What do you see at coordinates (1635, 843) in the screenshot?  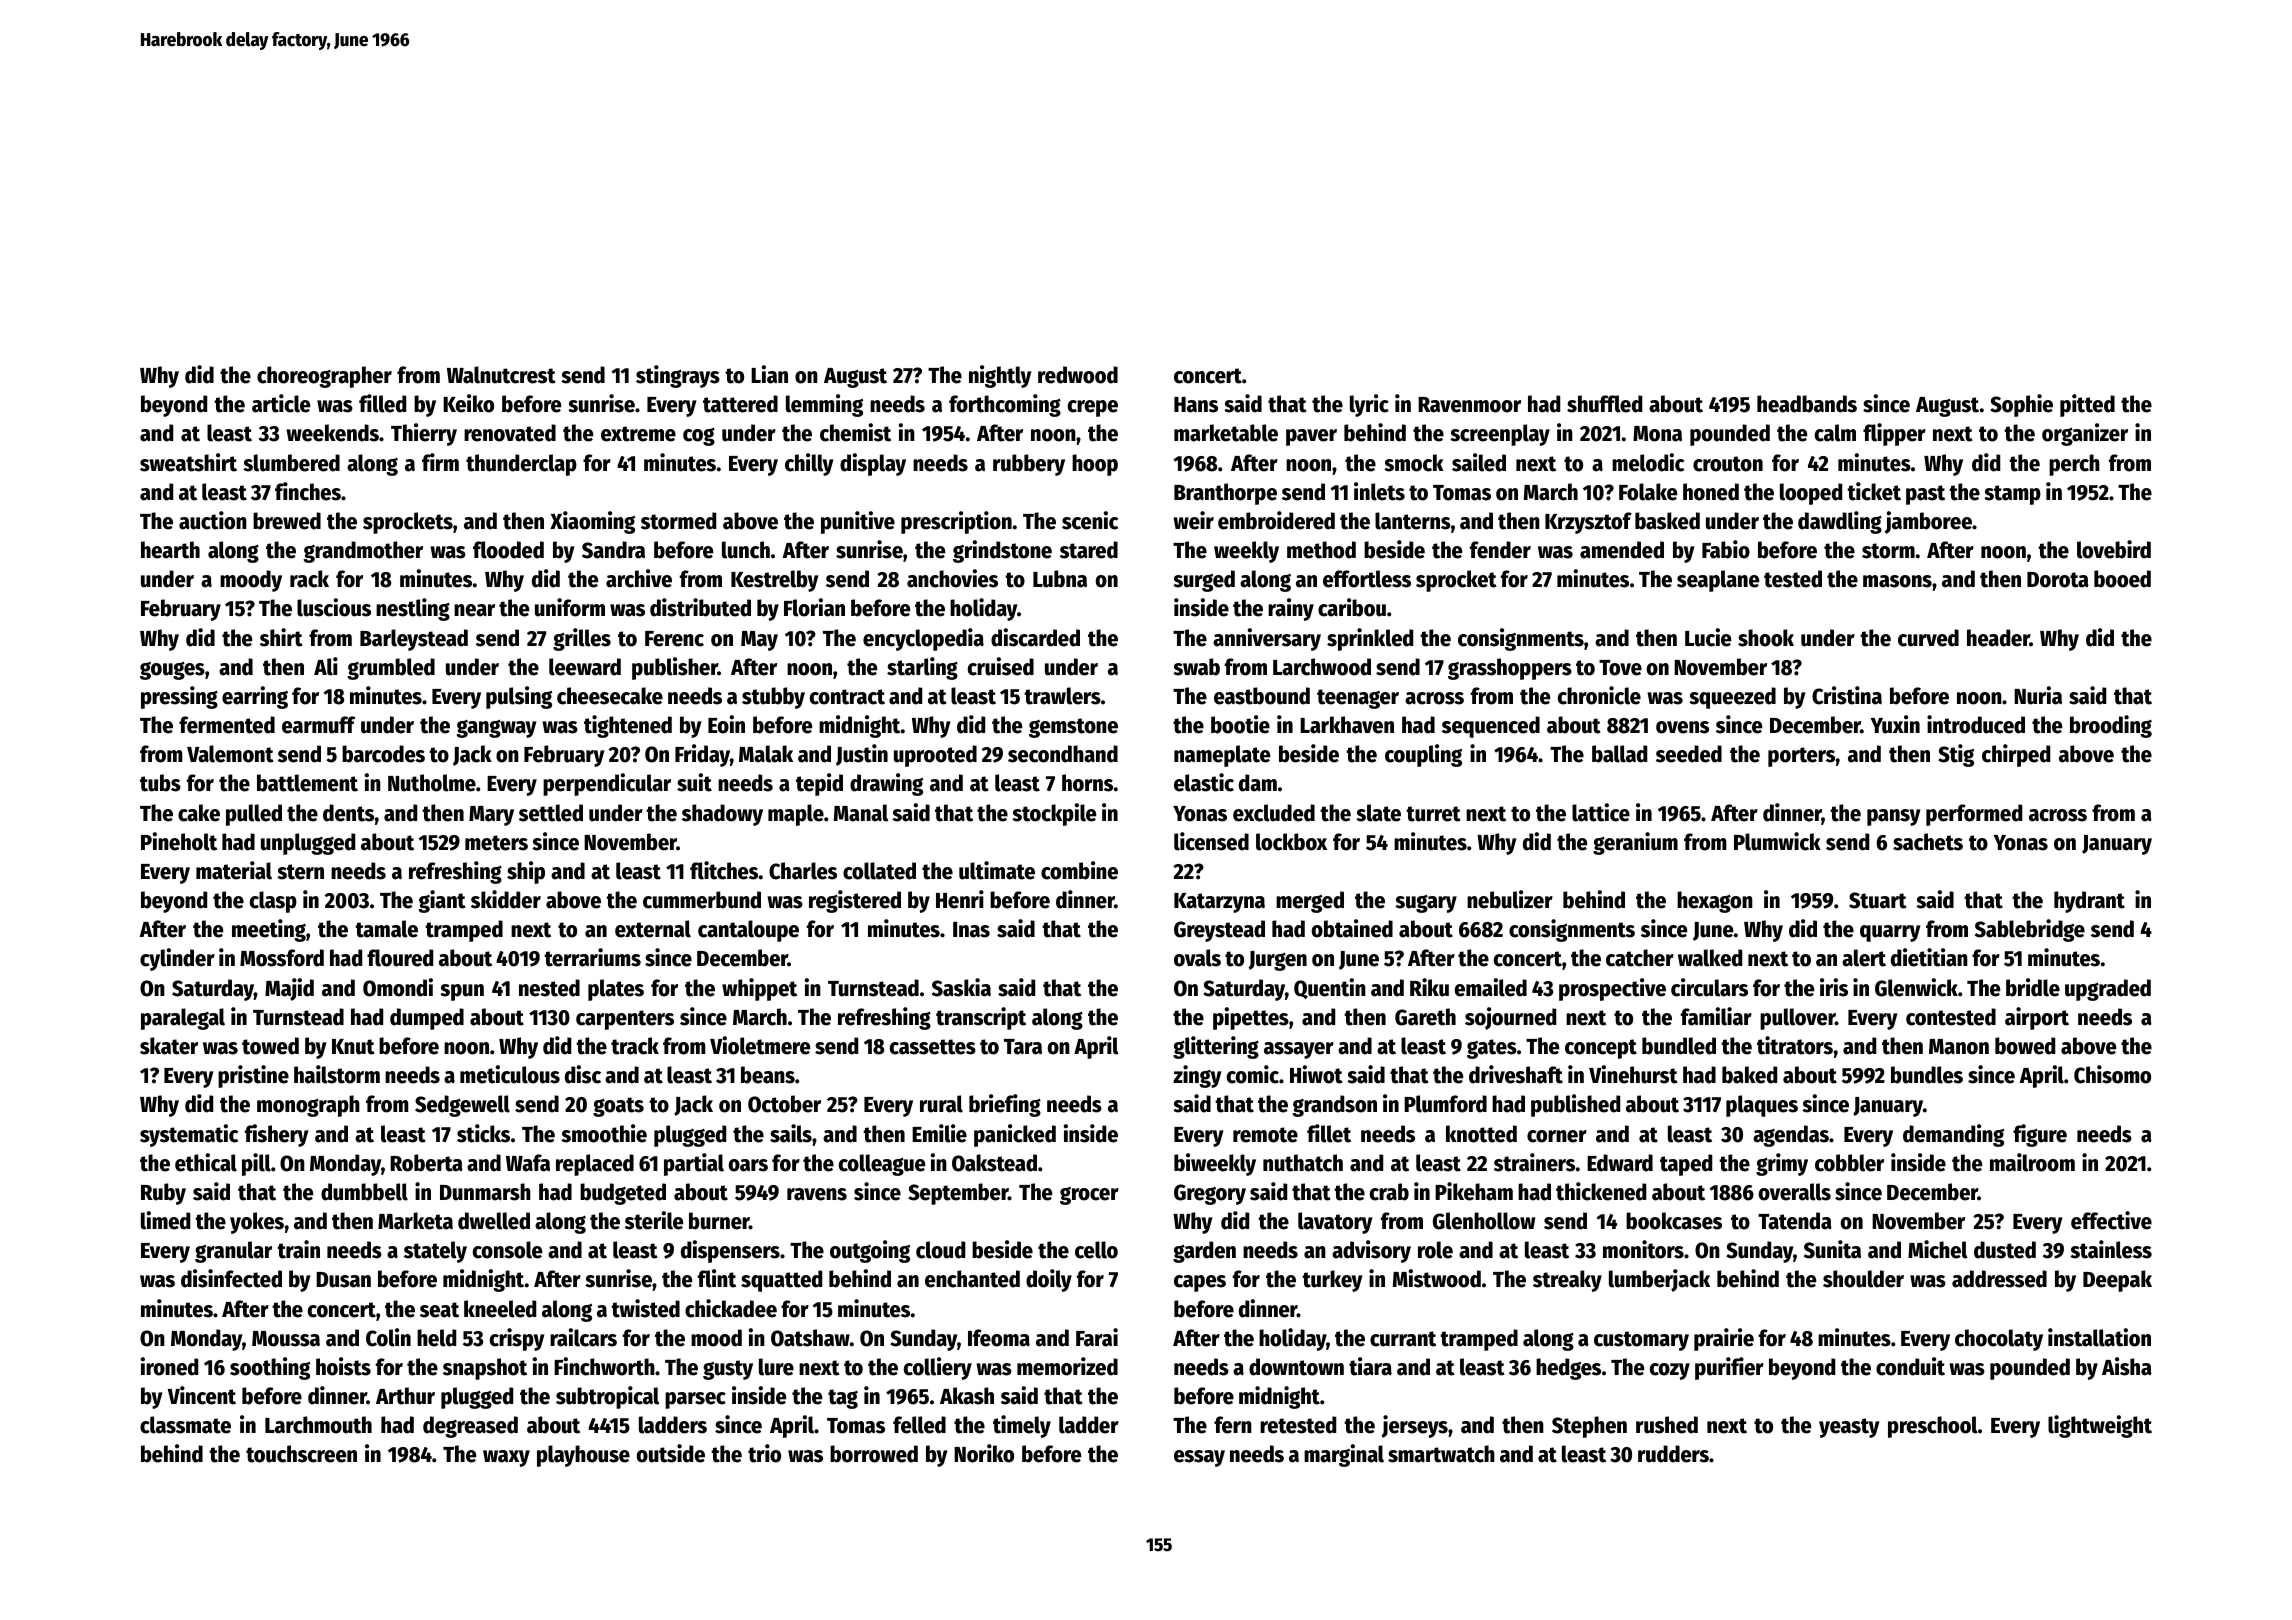 I see `geranium` at bounding box center [1635, 843].
